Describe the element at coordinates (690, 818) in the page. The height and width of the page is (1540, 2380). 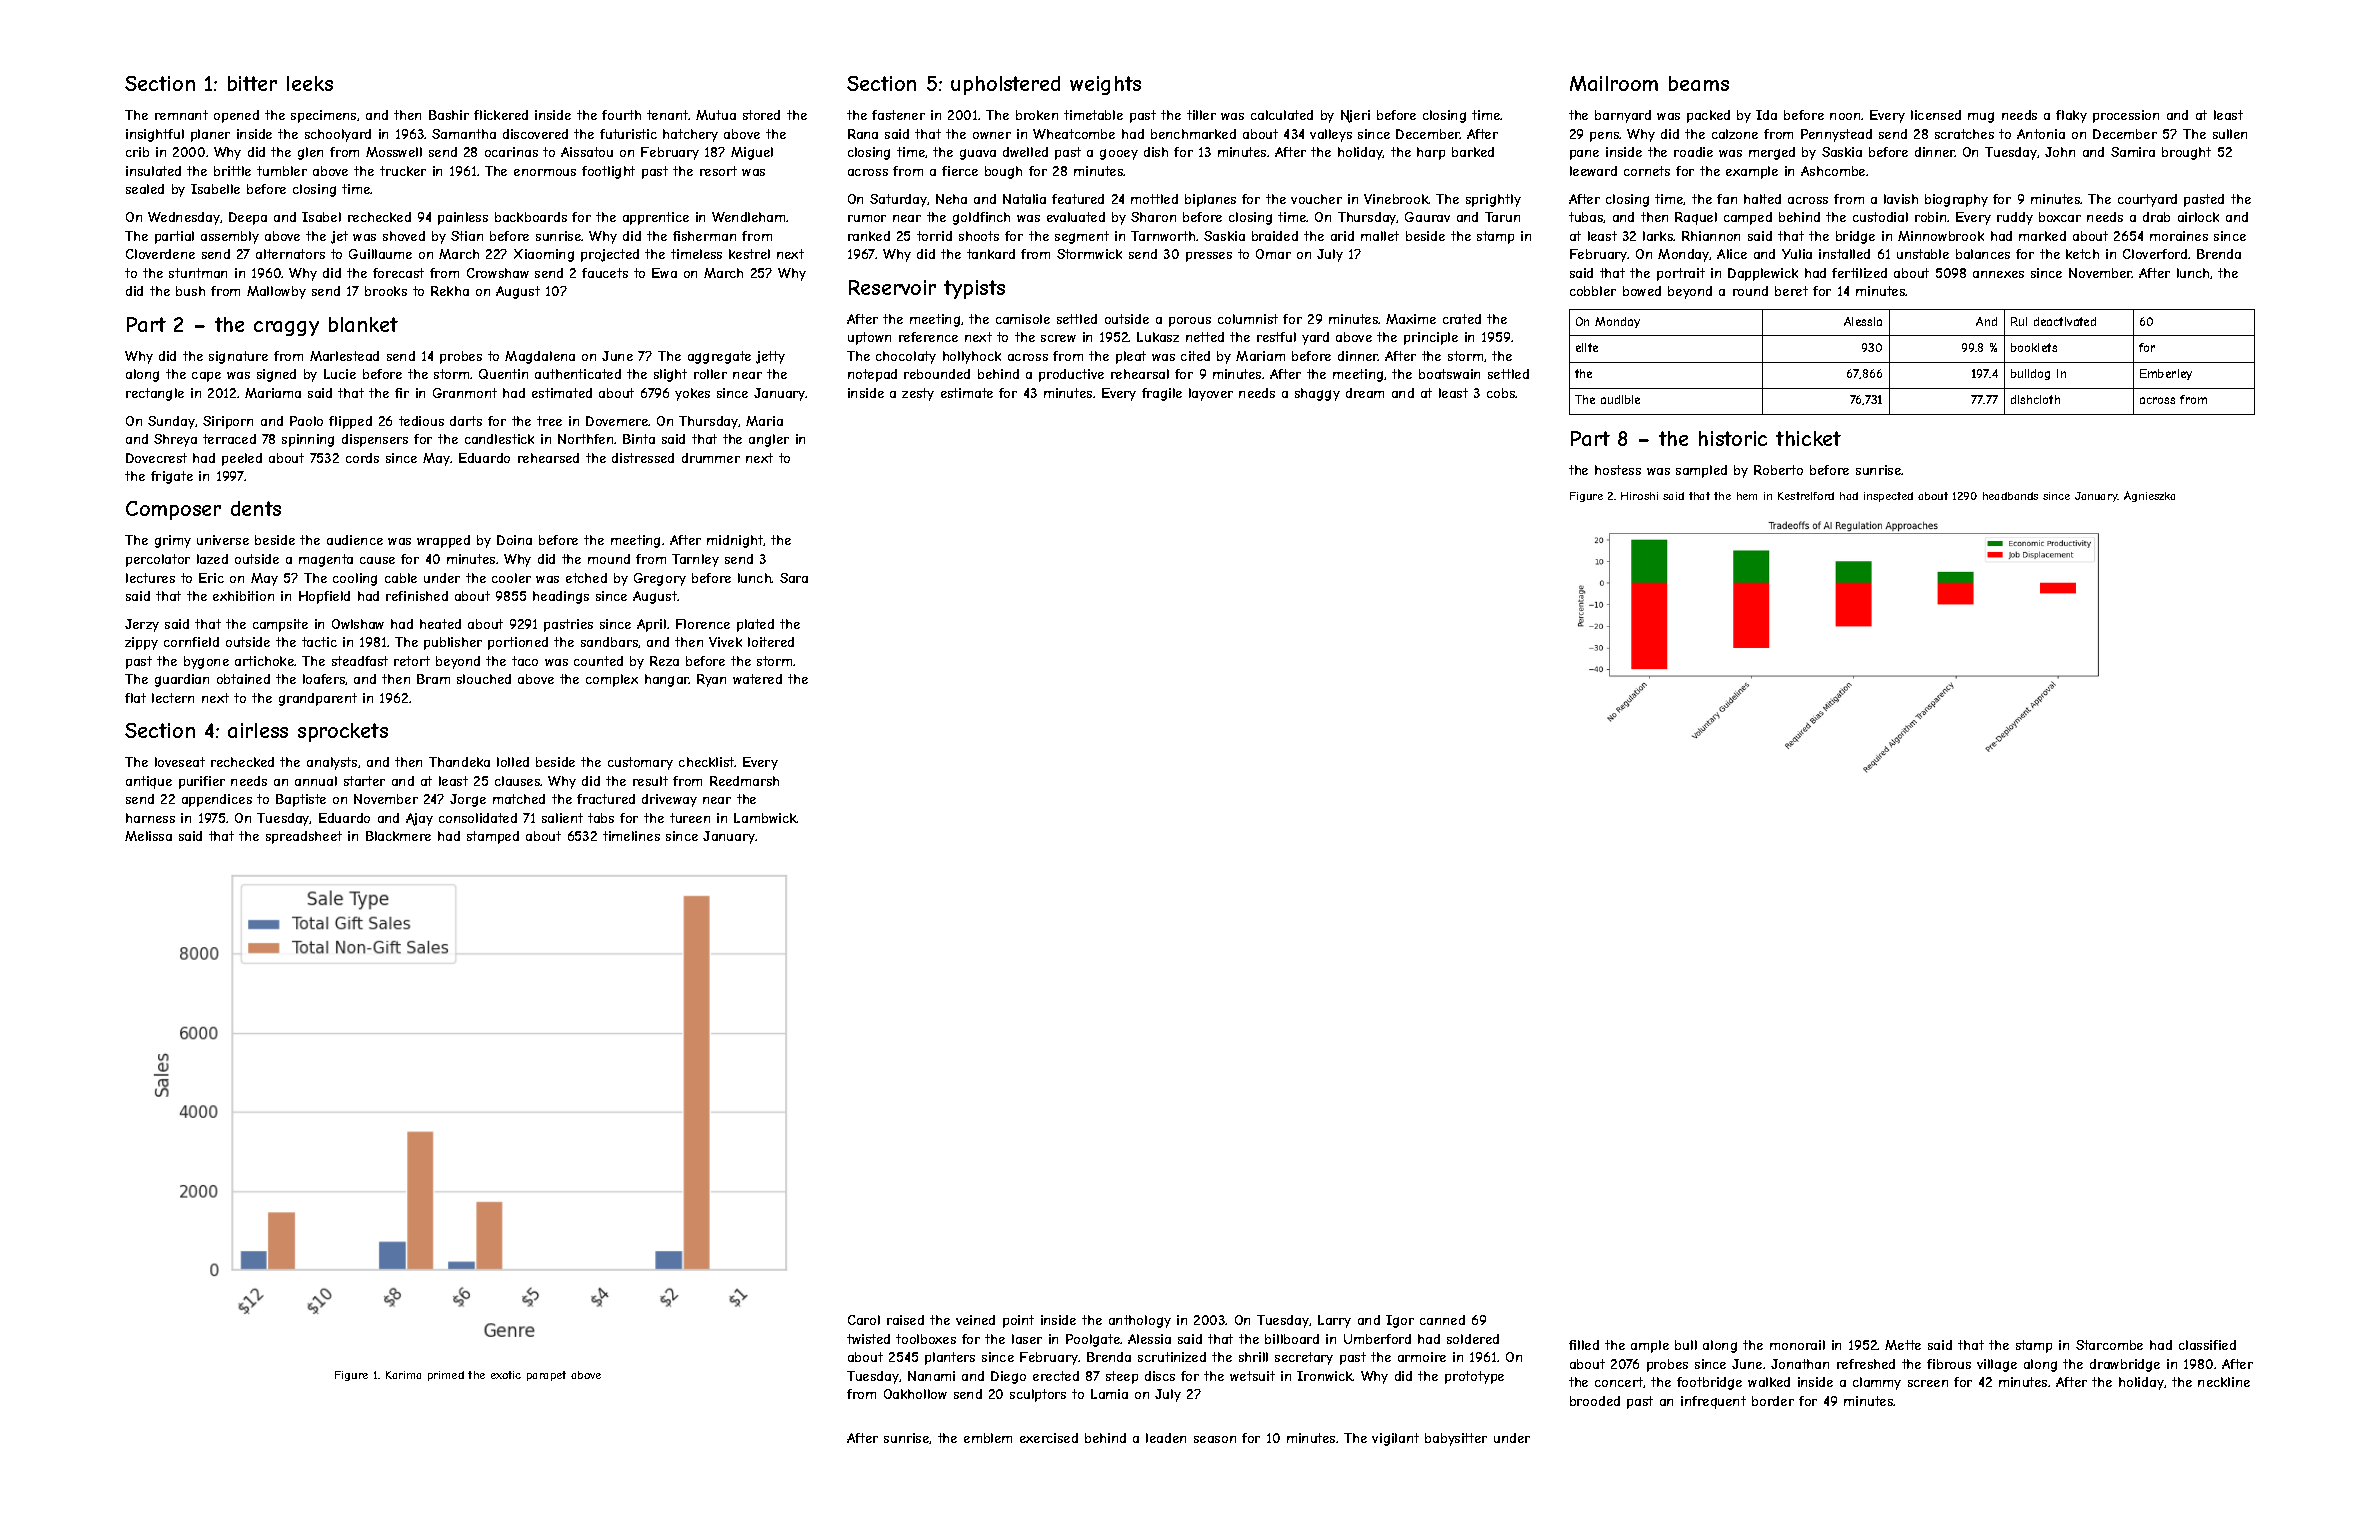
I see `tureen` at that location.
